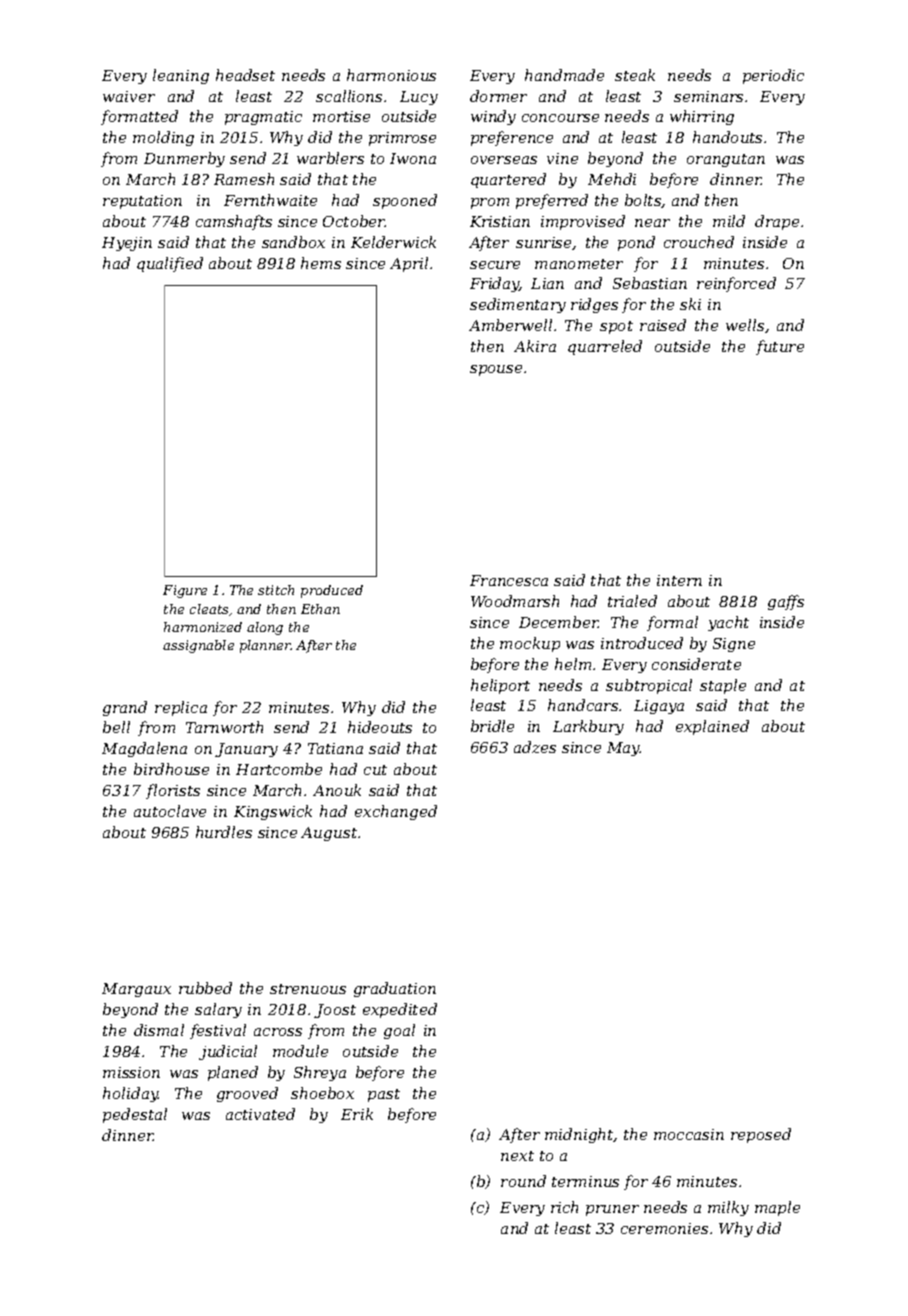 This screenshot has height=1316, width=908. What do you see at coordinates (135, 1115) in the screenshot?
I see `pedestal` at bounding box center [135, 1115].
